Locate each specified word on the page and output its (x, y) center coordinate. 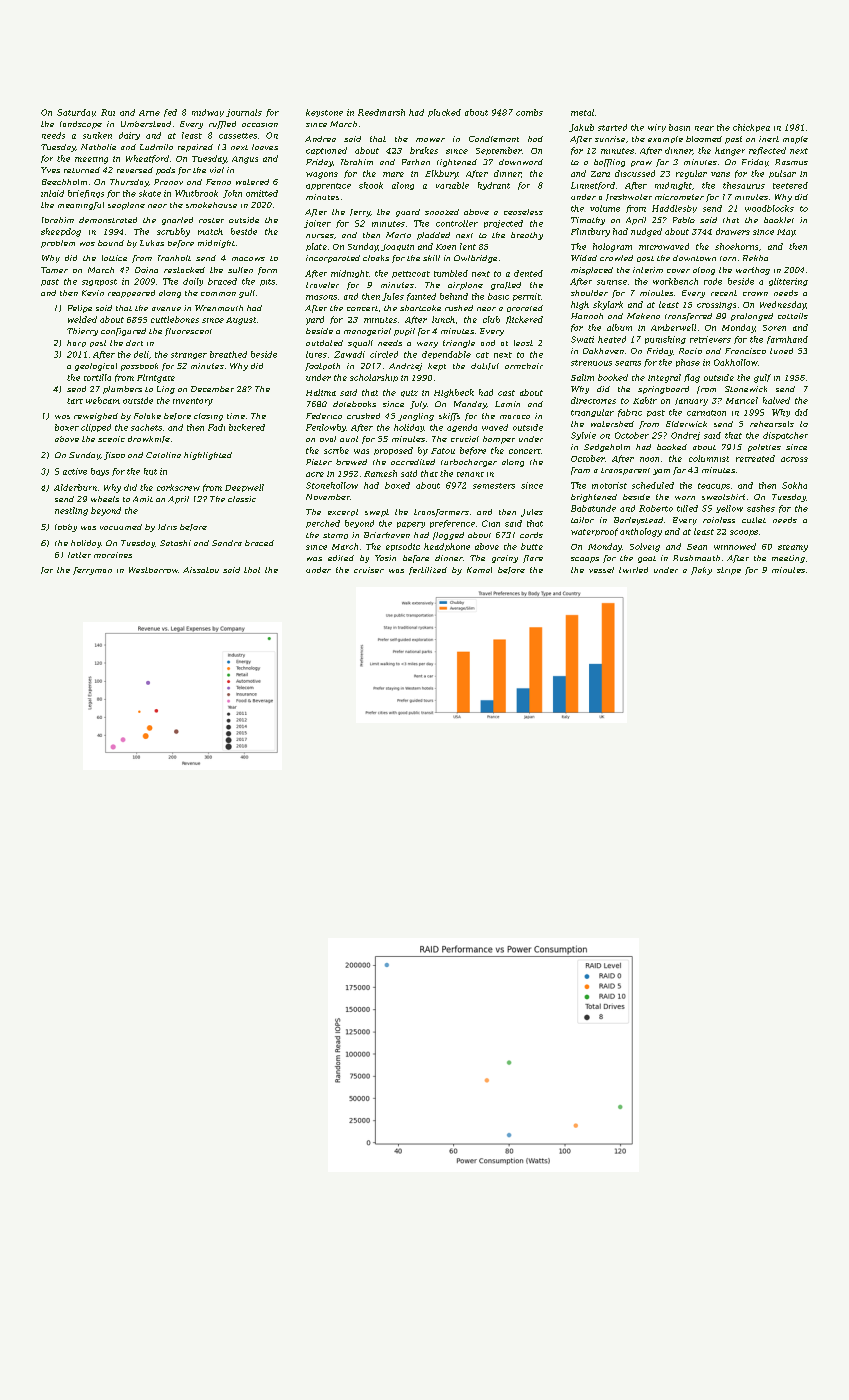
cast (506, 393)
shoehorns (736, 246)
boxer (67, 427)
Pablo (684, 220)
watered (252, 182)
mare (393, 174)
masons (321, 297)
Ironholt (174, 258)
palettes (764, 448)
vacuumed (121, 527)
